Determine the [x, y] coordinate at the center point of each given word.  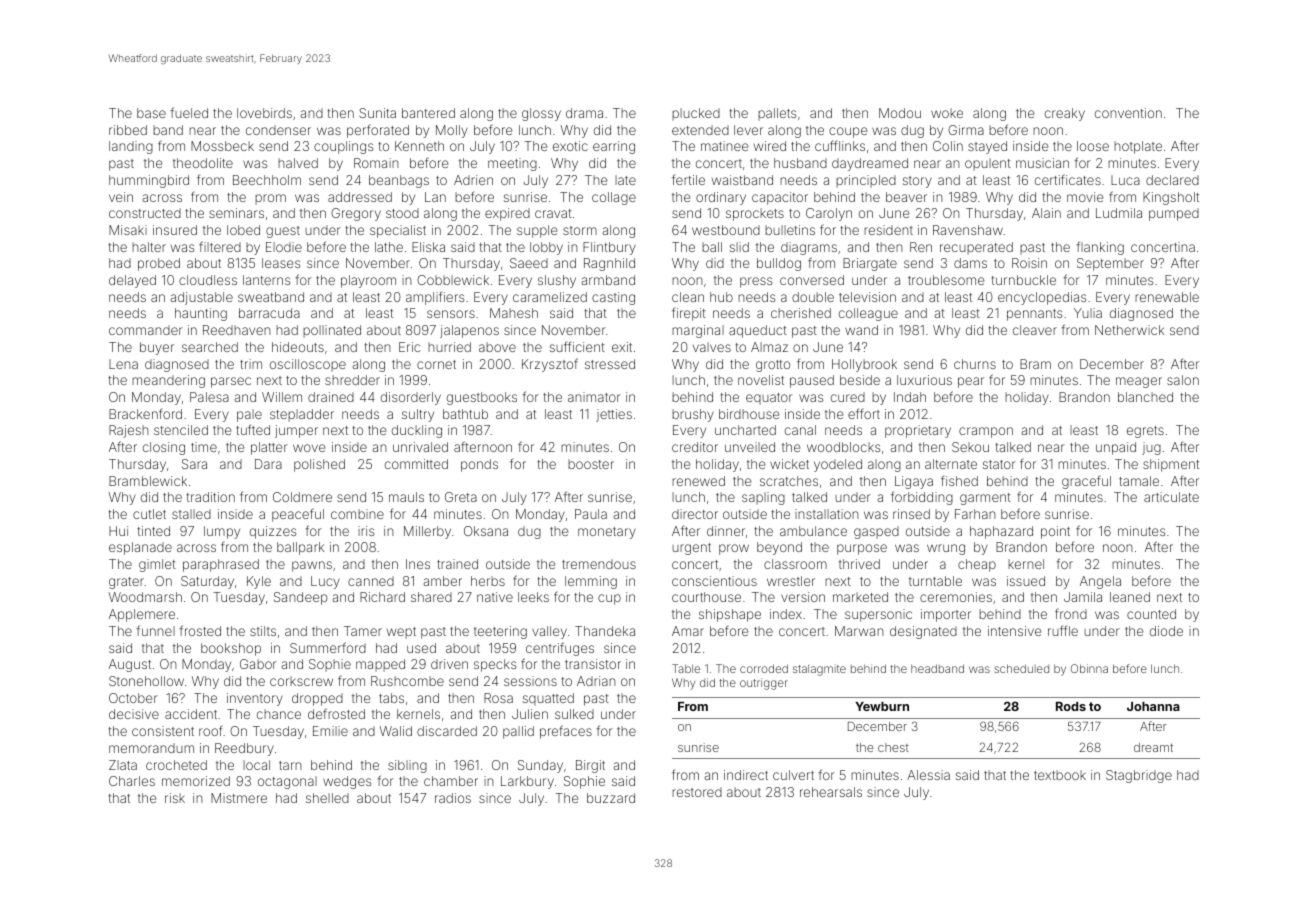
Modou [900, 113]
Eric [409, 347]
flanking [1100, 248]
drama [584, 113]
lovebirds [264, 113]
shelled [327, 798]
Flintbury [609, 248]
